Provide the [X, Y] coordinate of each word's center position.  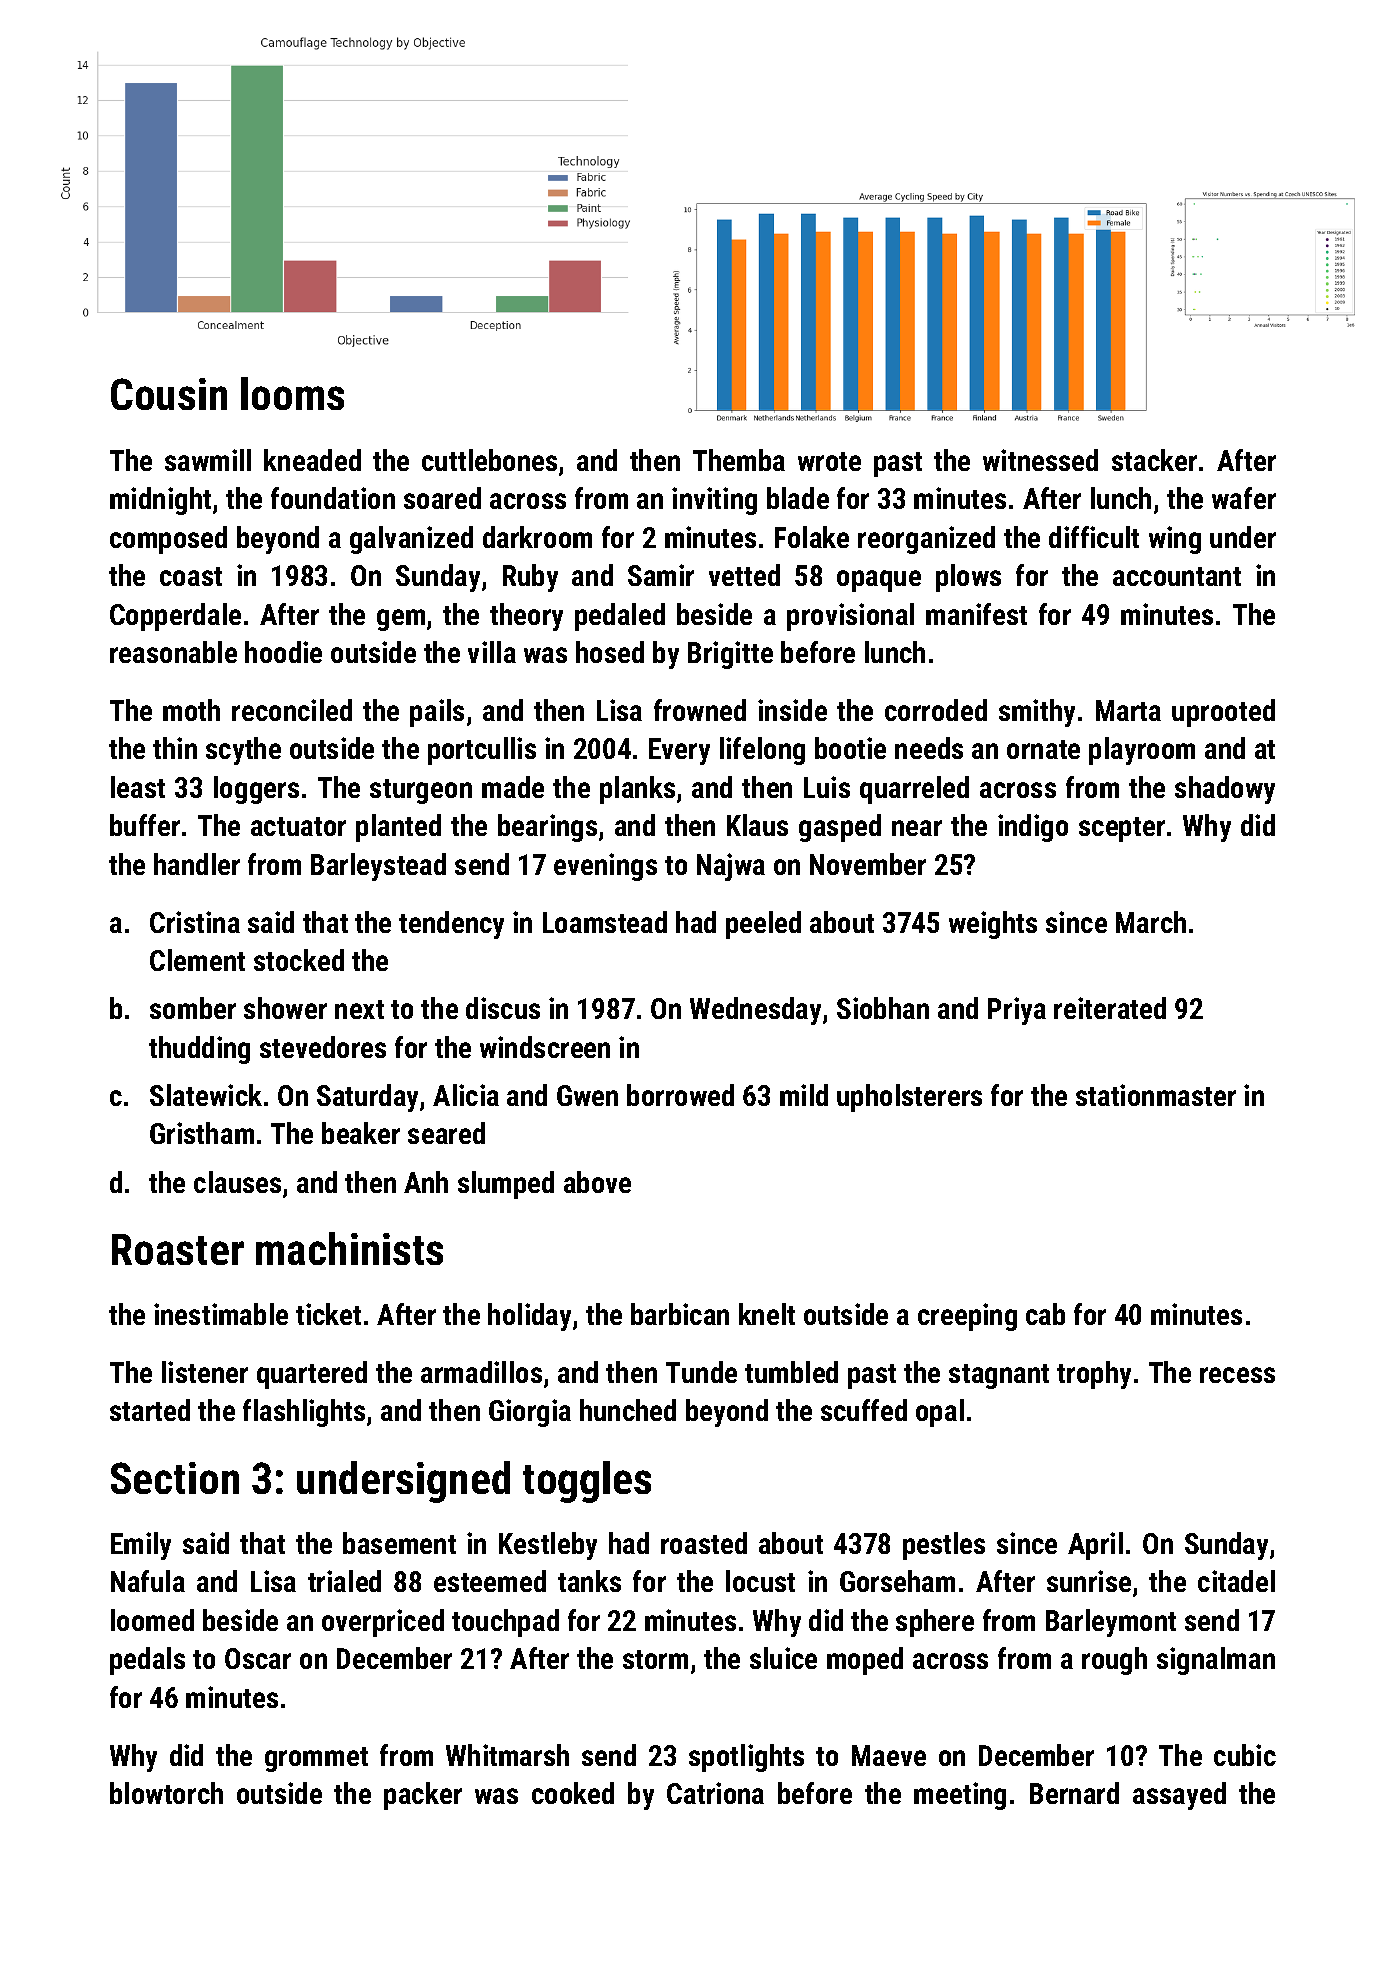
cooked [573, 1793]
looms [292, 393]
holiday [529, 1317]
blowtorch [166, 1793]
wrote [829, 461]
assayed [1179, 1796]
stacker [1154, 460]
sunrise [1089, 1581]
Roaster [178, 1249]
